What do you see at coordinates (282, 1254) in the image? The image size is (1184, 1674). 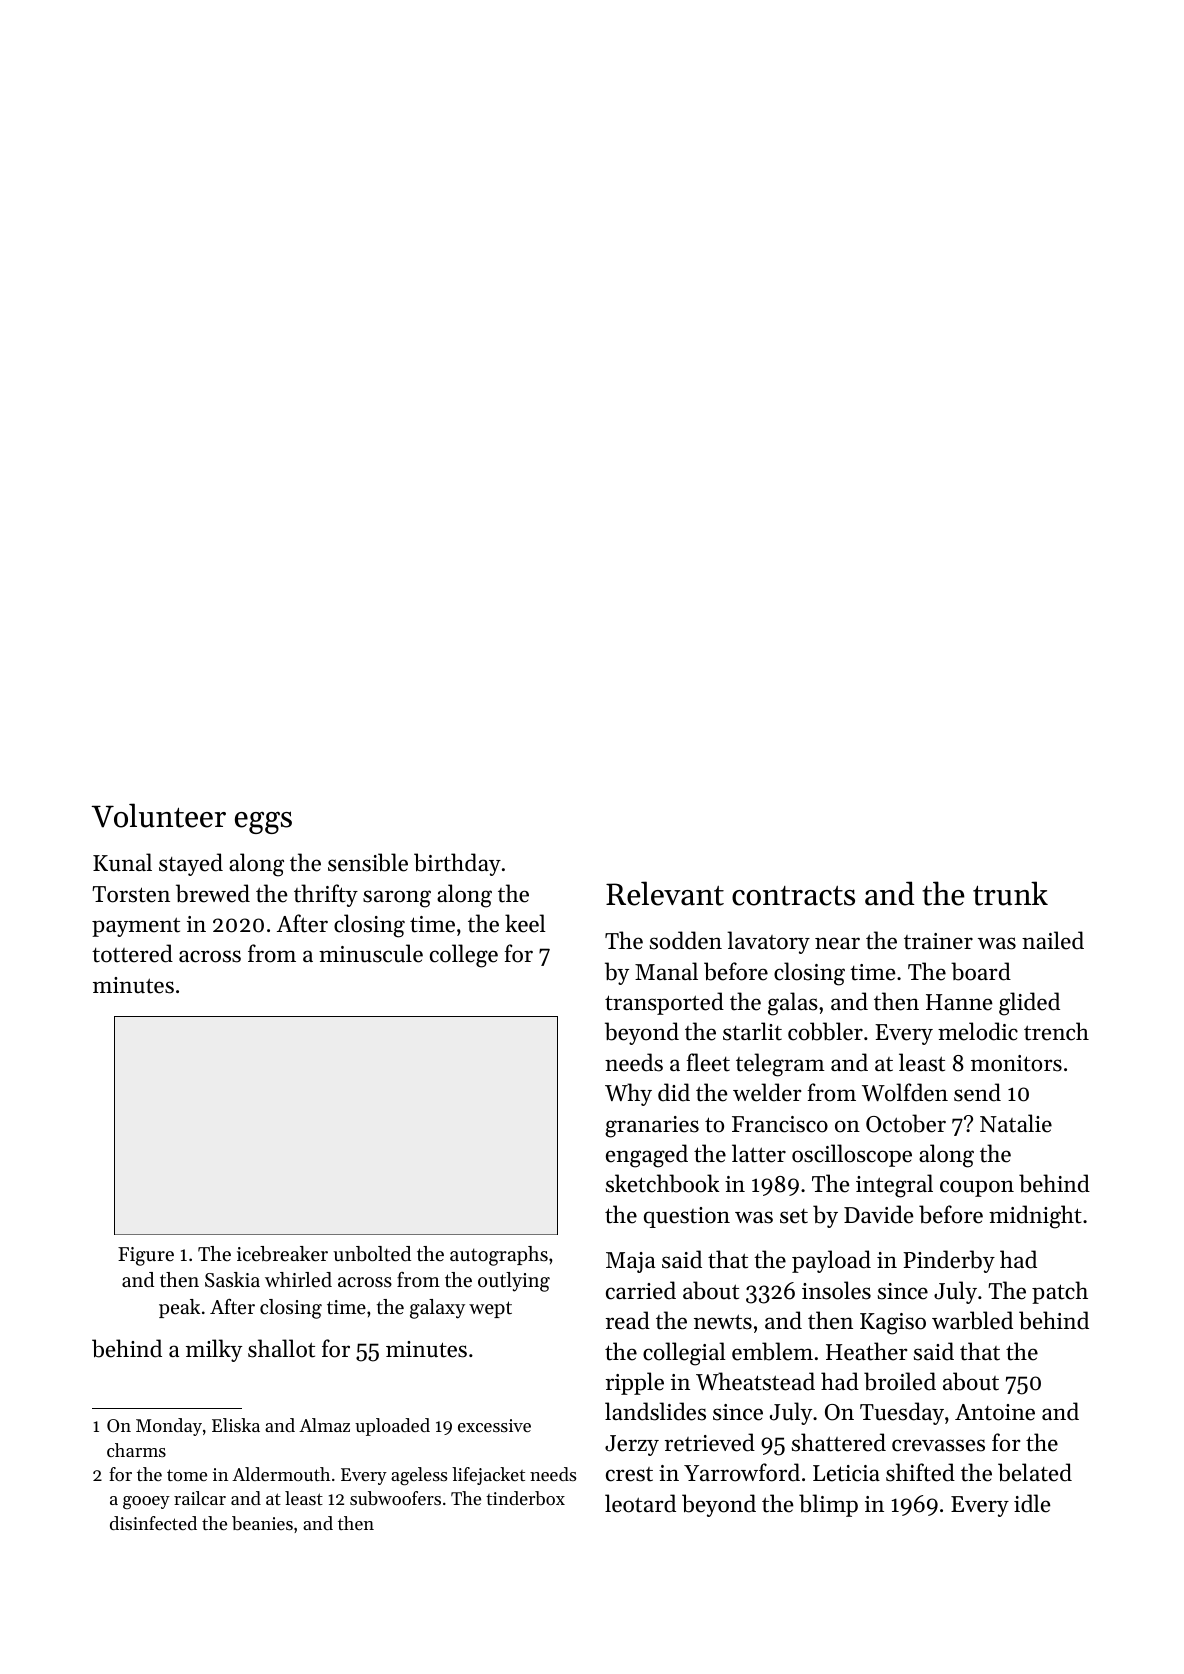 I see `icebreaker` at bounding box center [282, 1254].
